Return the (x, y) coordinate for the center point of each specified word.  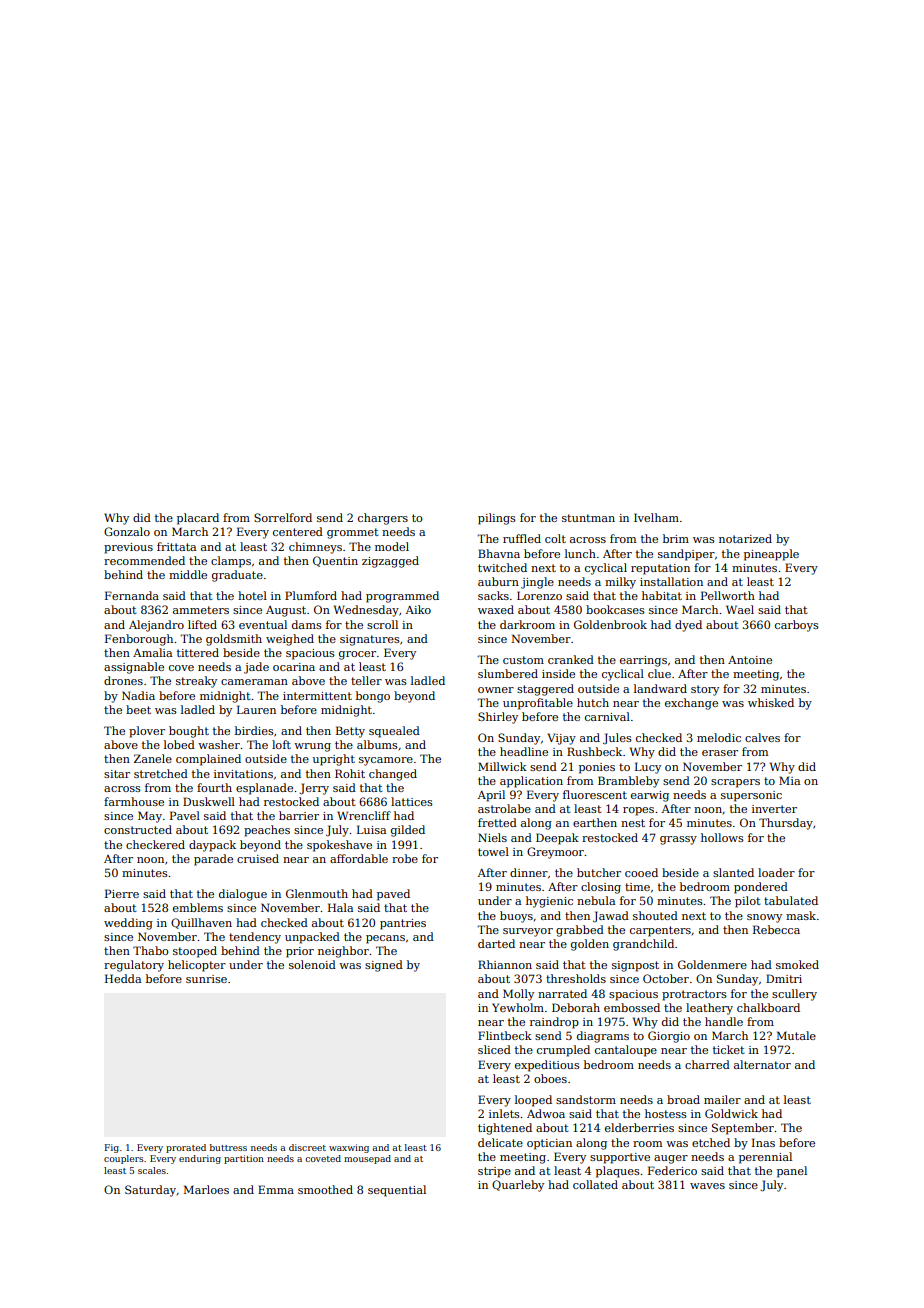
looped (533, 1101)
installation (671, 581)
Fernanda (132, 595)
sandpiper (686, 555)
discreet (307, 1147)
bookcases (615, 609)
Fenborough (139, 640)
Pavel (185, 815)
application (531, 782)
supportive (620, 1158)
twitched (502, 567)
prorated (186, 1148)
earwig (650, 796)
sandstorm (586, 1099)
